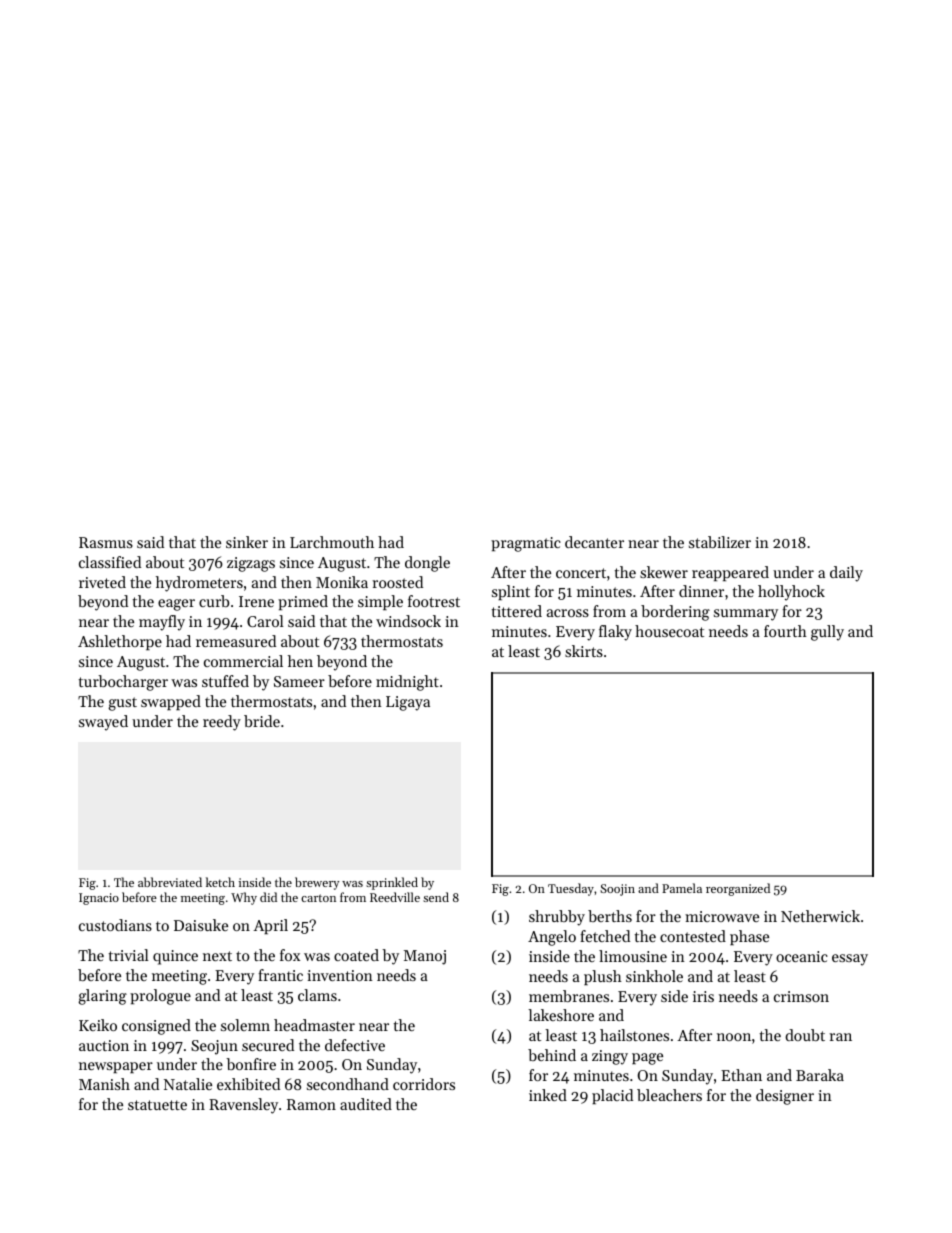 The height and width of the screenshot is (1233, 952). What do you see at coordinates (785, 631) in the screenshot?
I see `fourth` at bounding box center [785, 631].
